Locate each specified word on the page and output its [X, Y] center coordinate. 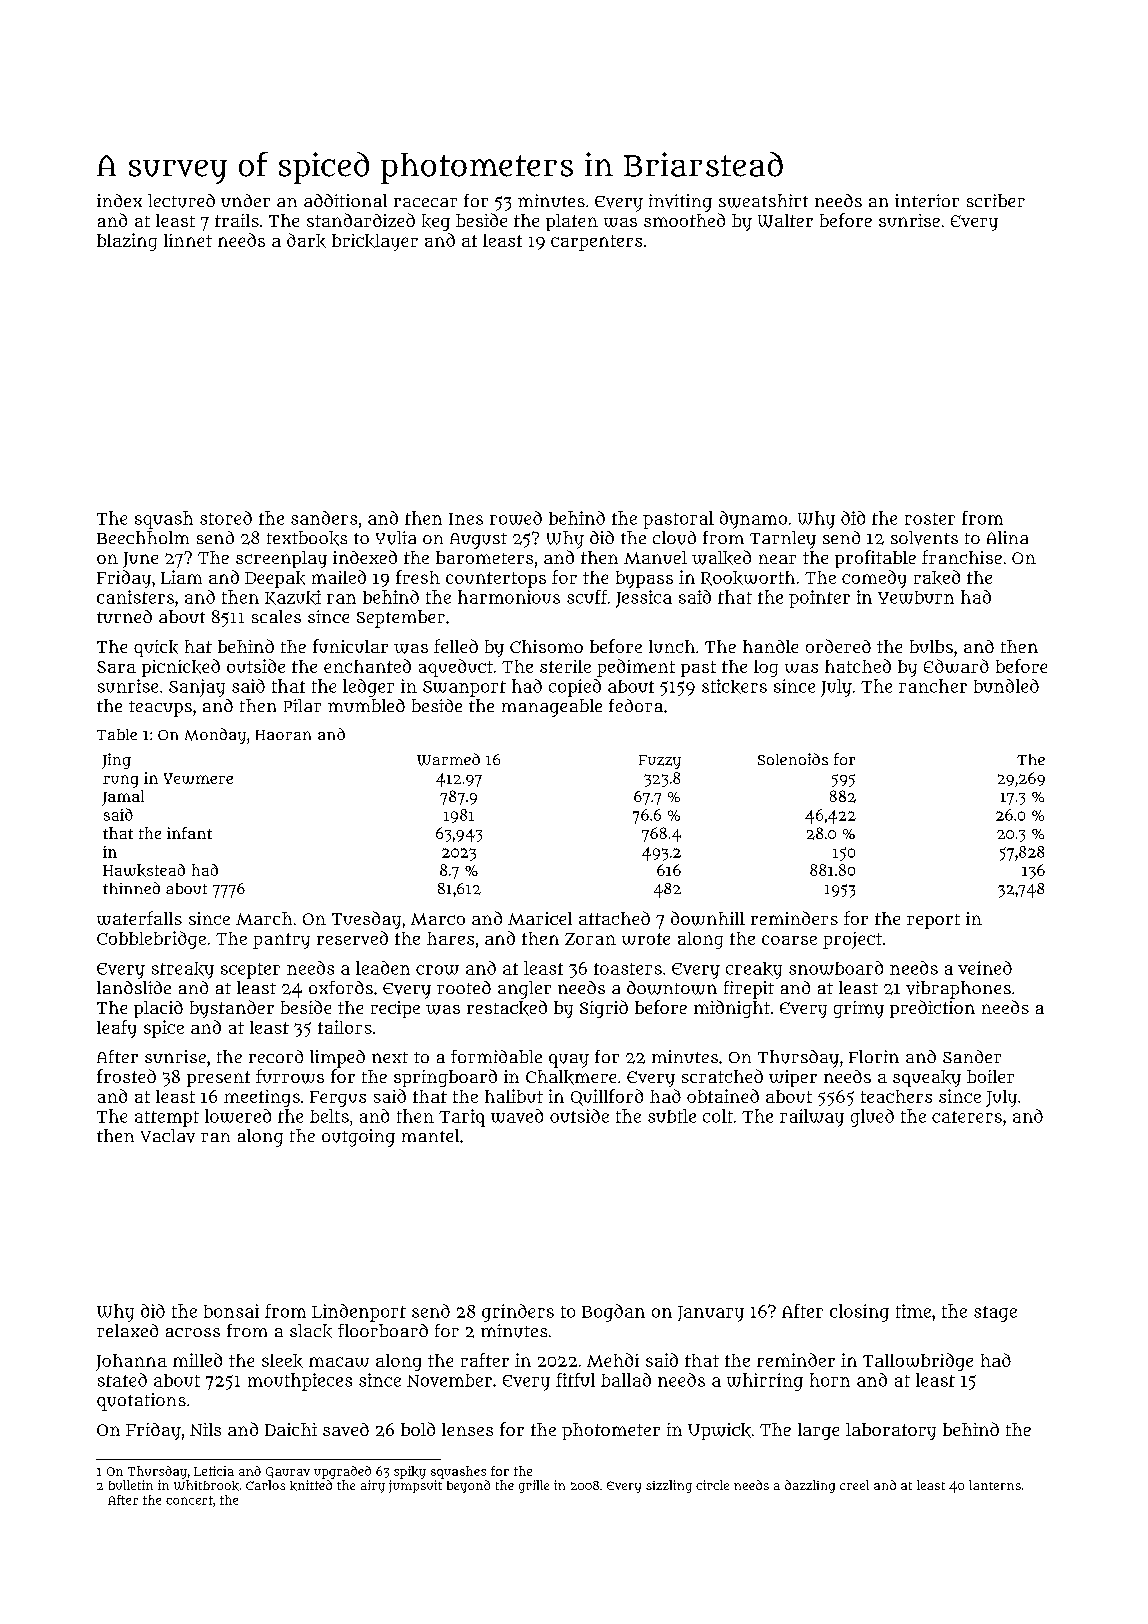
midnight [732, 1009]
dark [306, 240]
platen [572, 222]
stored [226, 518]
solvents [924, 538]
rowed [516, 518]
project [852, 940]
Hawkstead [144, 870]
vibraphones [958, 990]
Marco [438, 919]
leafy [116, 1029]
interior [927, 200]
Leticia [214, 1471]
